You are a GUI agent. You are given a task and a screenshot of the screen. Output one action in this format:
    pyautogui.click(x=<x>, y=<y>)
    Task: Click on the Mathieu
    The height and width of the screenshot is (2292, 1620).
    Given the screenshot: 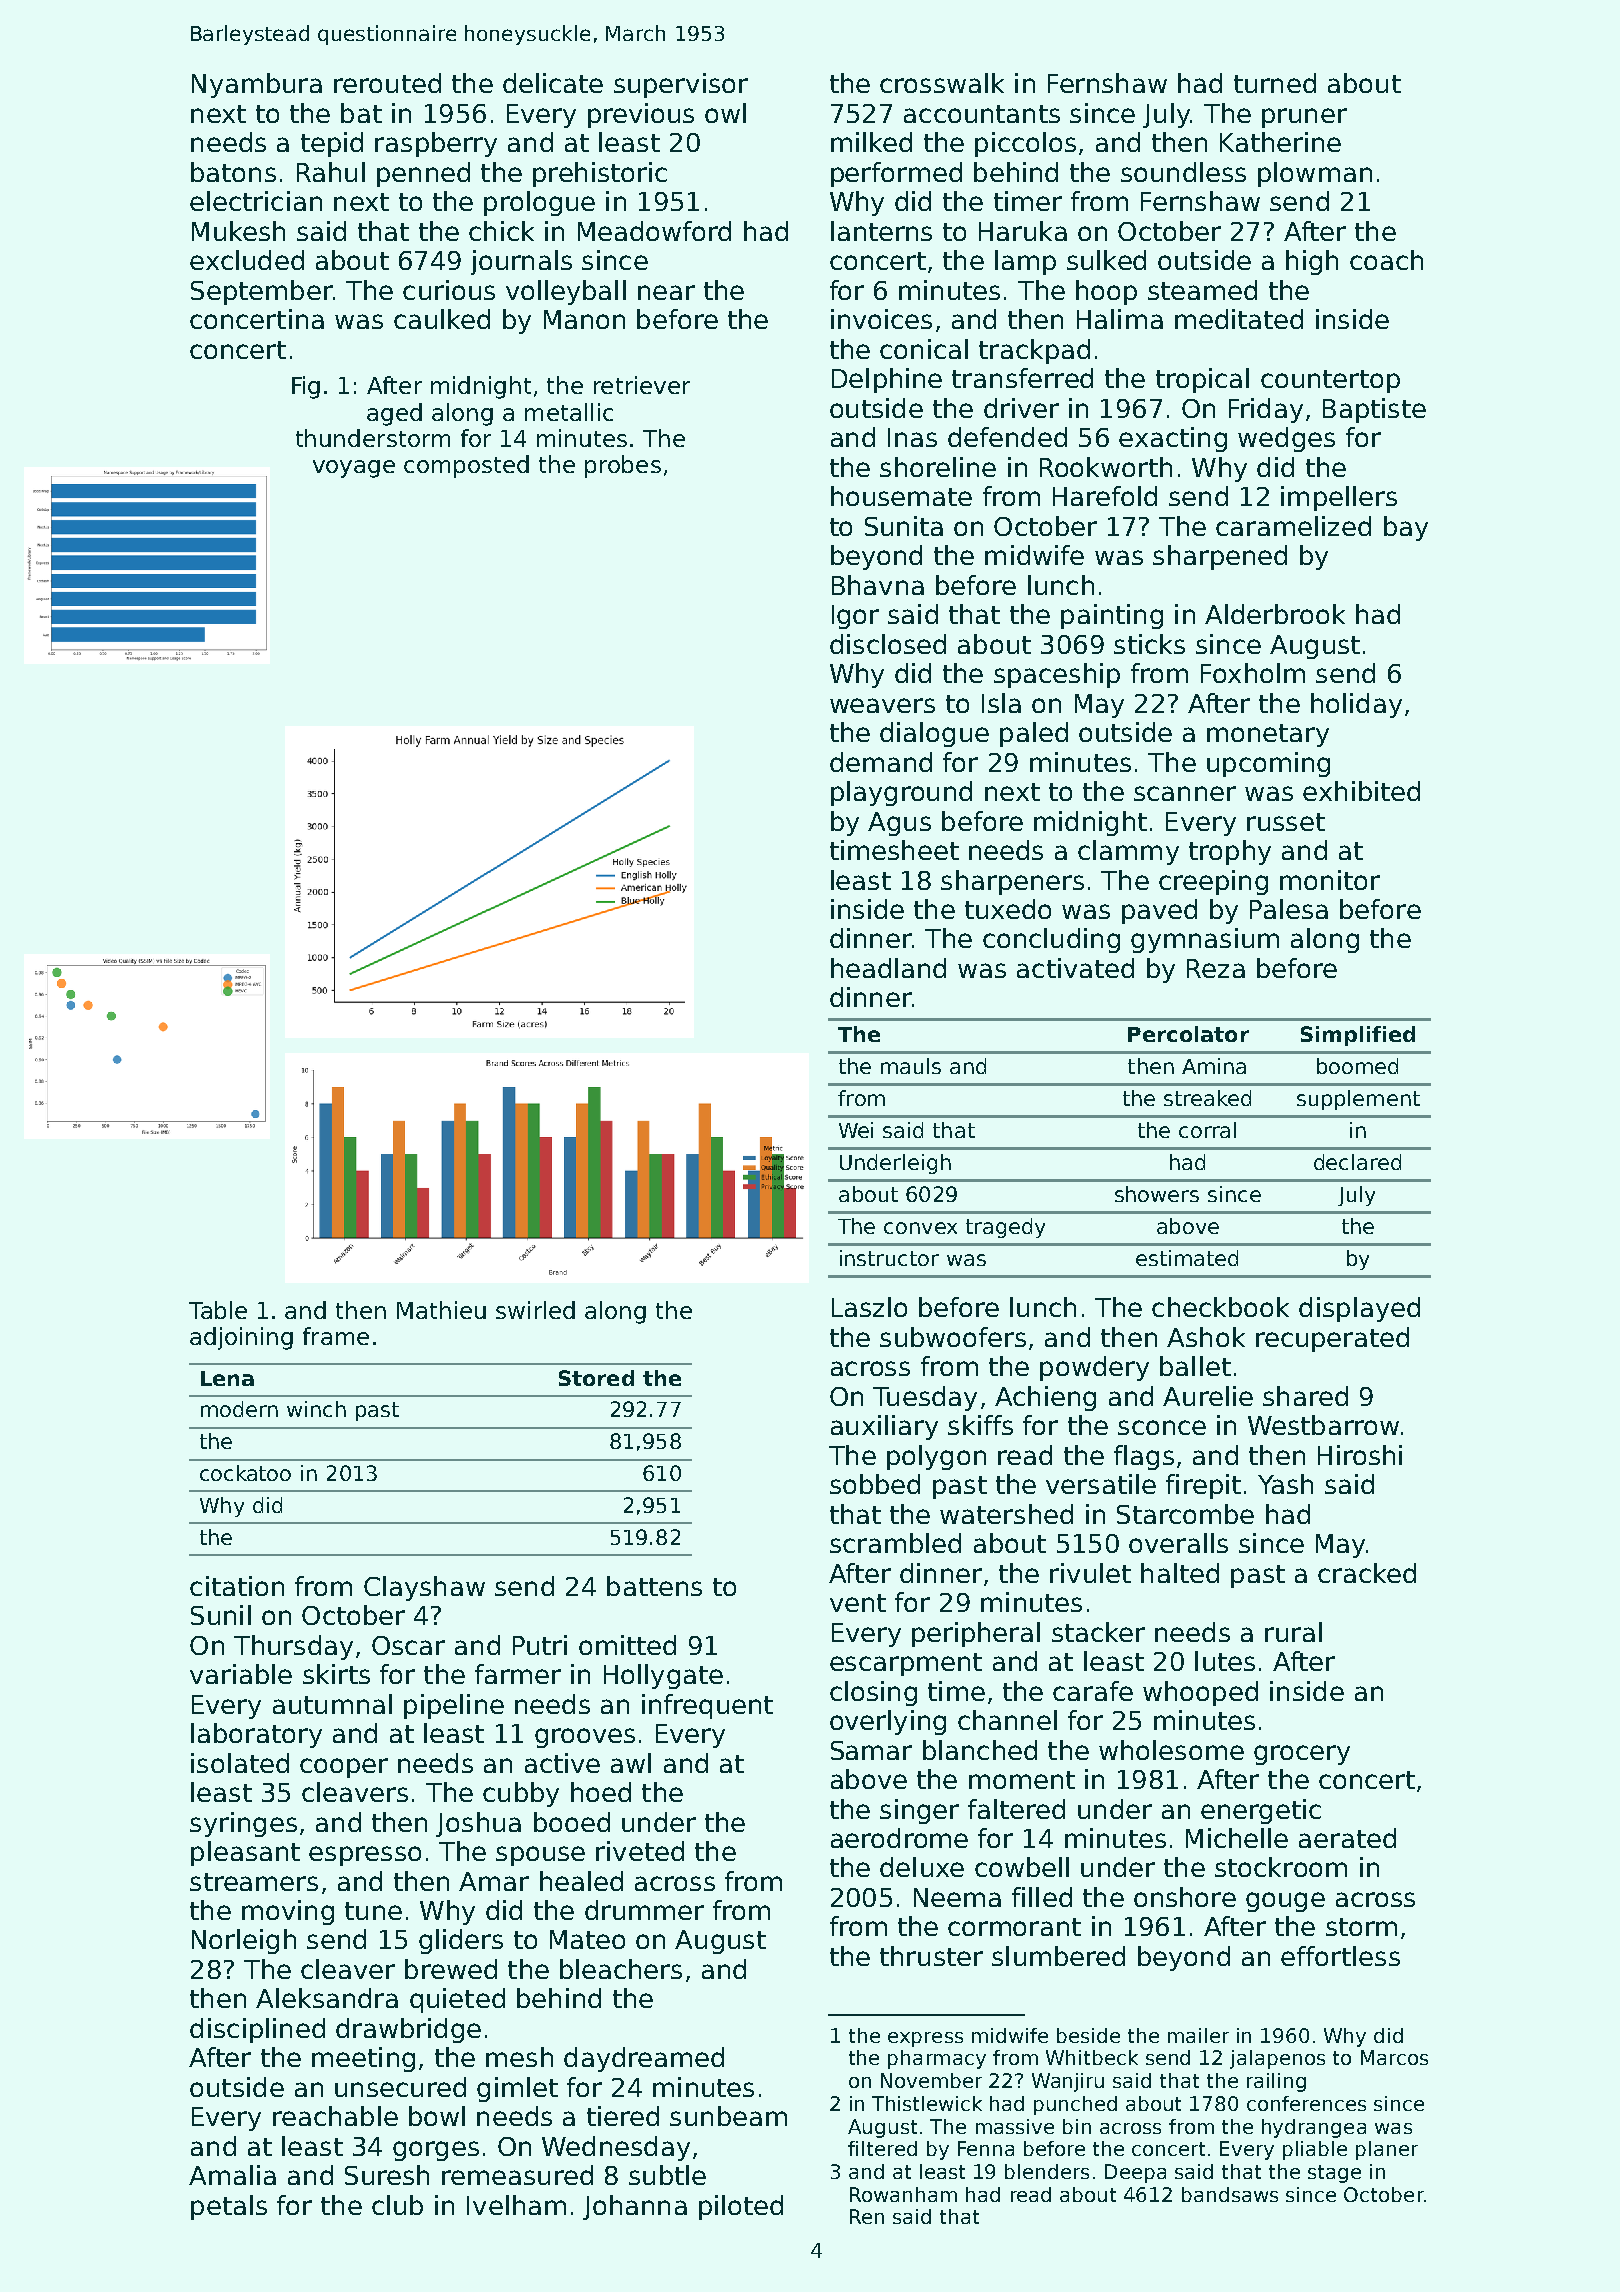 What is the action you would take?
    pyautogui.click(x=441, y=1310)
